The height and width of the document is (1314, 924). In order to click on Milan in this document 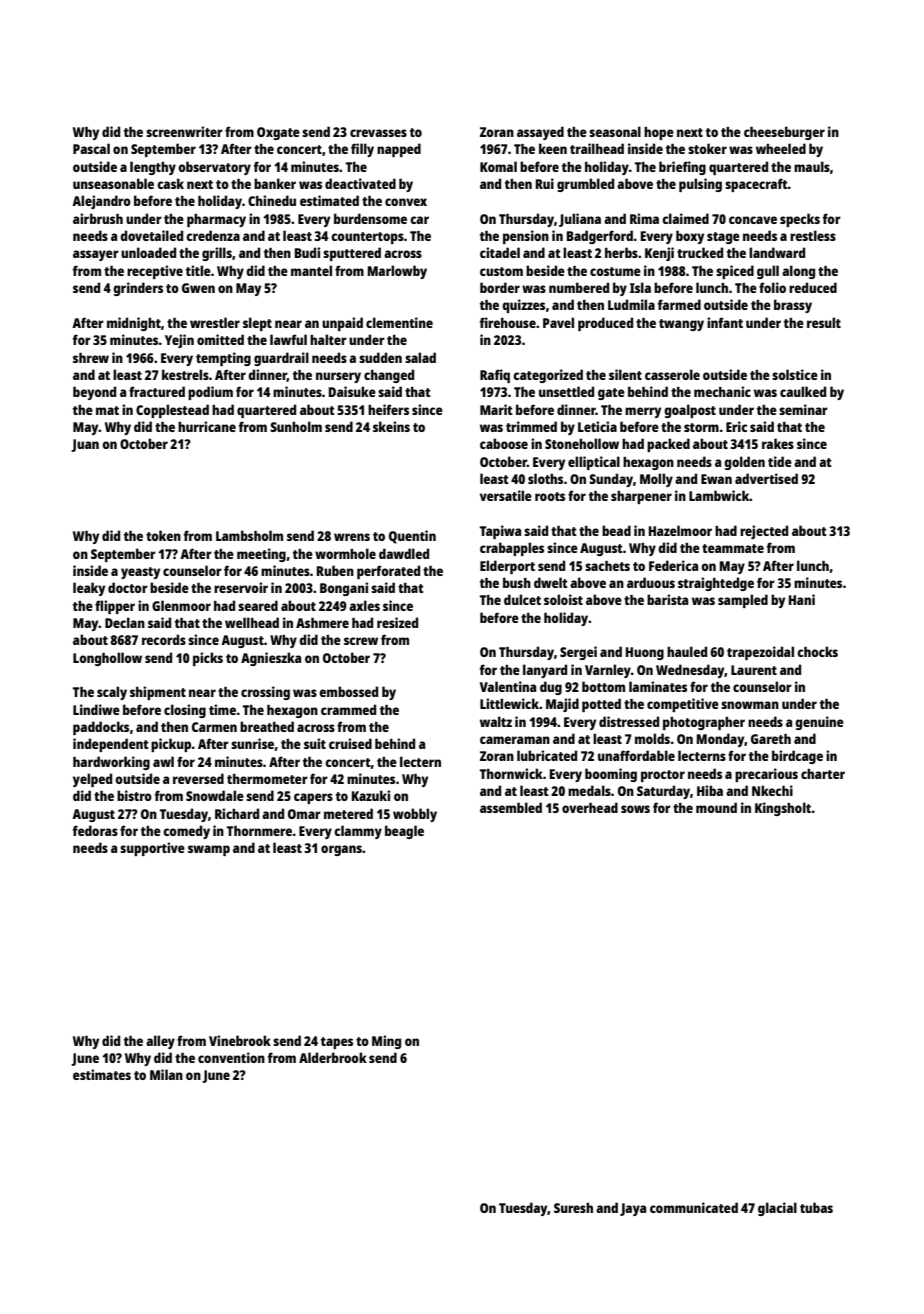, I will do `click(166, 1074)`.
